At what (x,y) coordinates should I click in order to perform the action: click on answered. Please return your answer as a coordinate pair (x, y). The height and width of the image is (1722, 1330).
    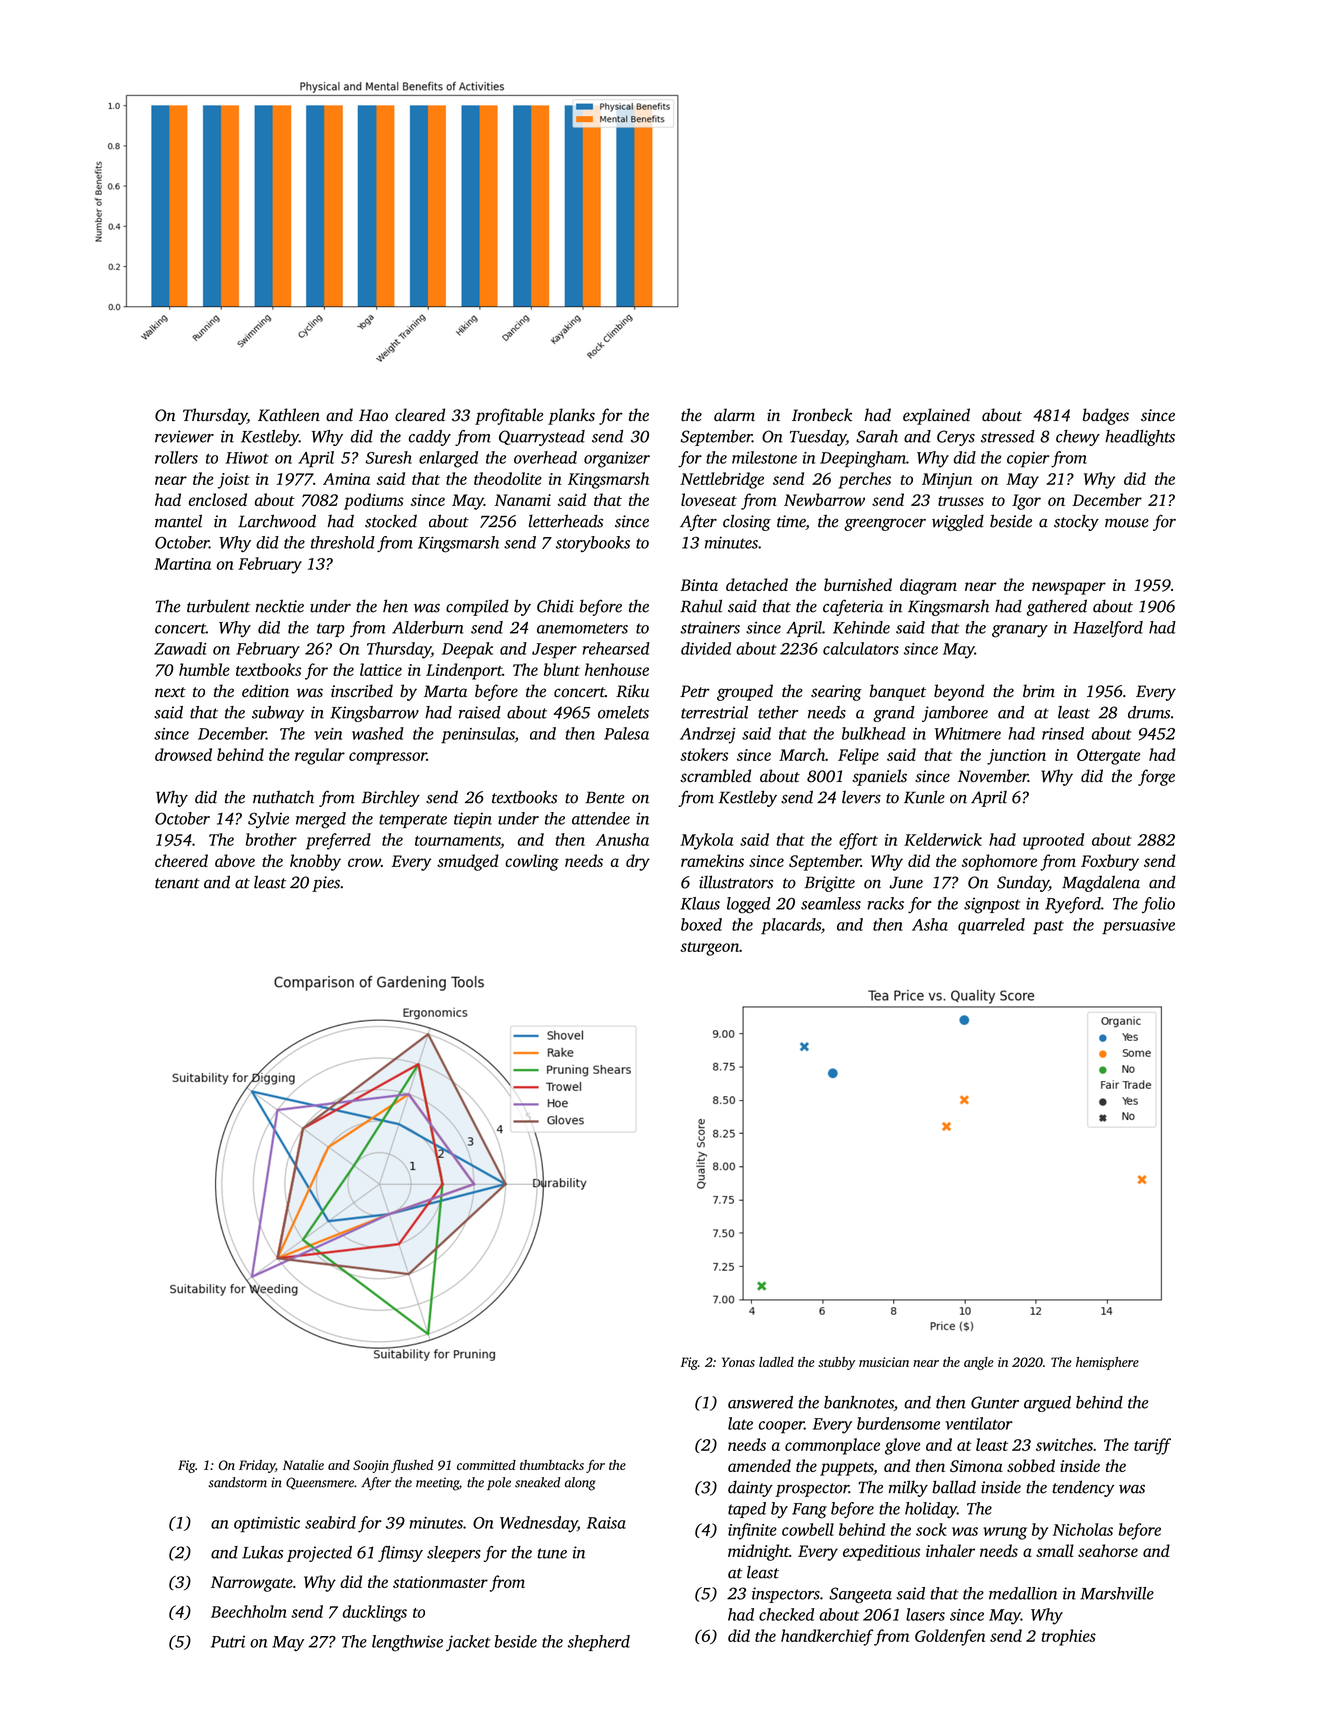
    Looking at the image, I should click on (760, 1402).
